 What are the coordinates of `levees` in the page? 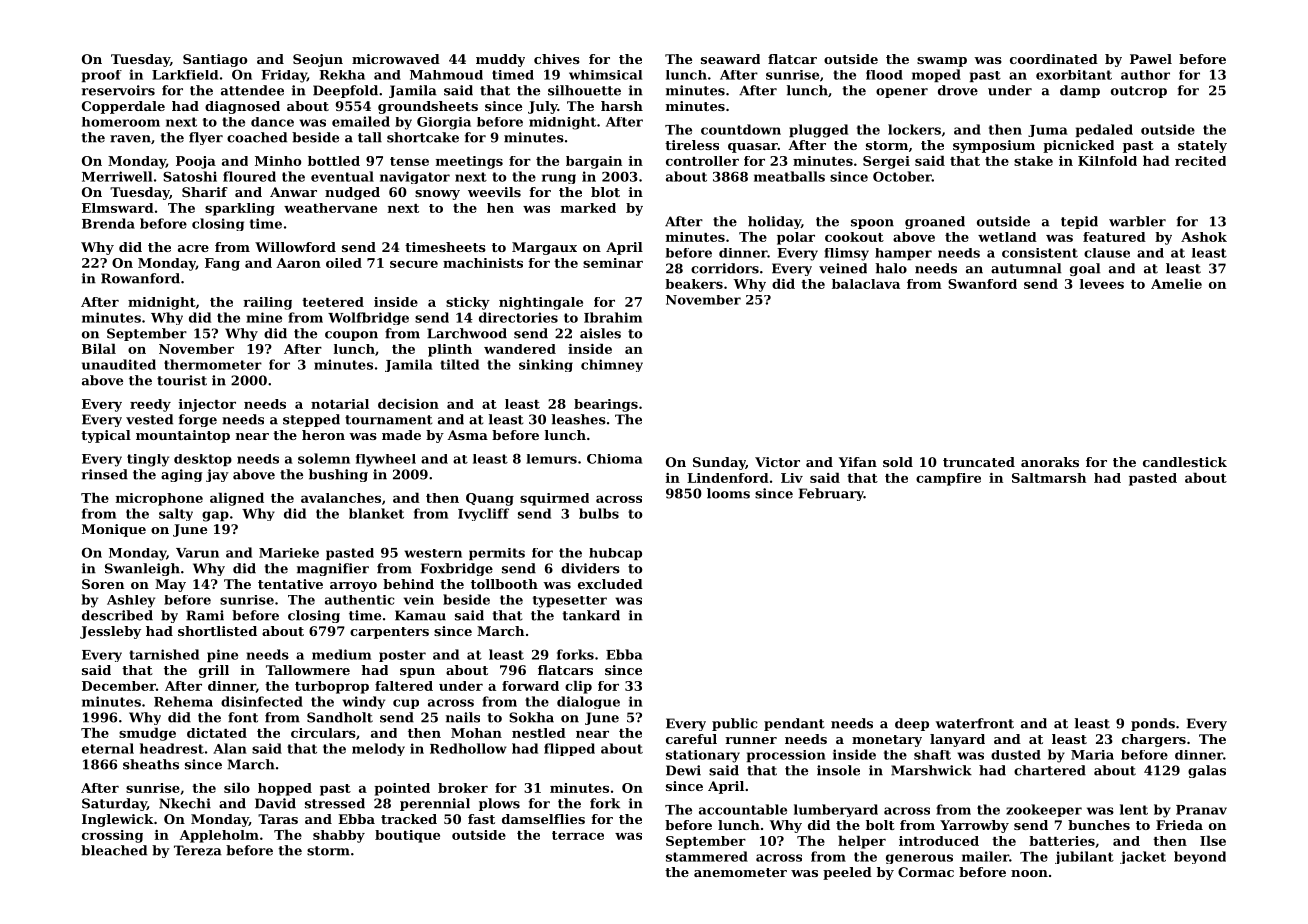 It's located at (1102, 284).
